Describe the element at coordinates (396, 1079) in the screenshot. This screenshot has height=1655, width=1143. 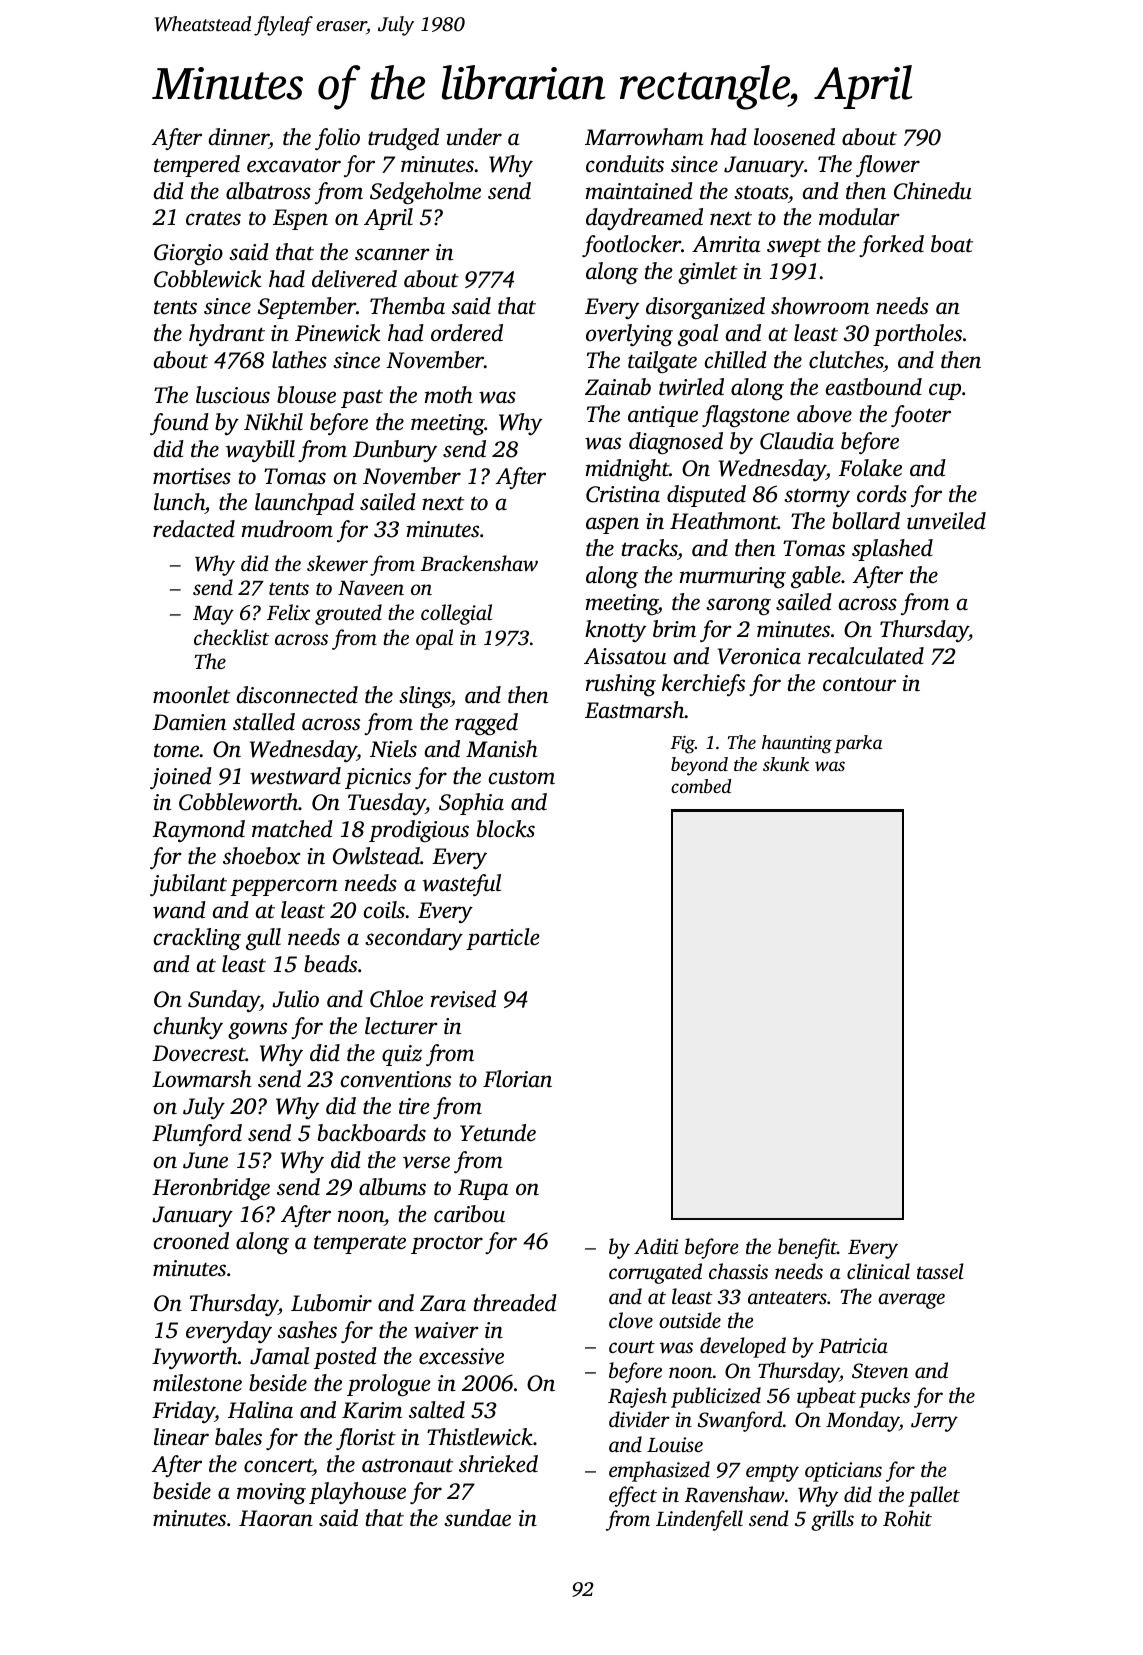
I see `conventions` at that location.
